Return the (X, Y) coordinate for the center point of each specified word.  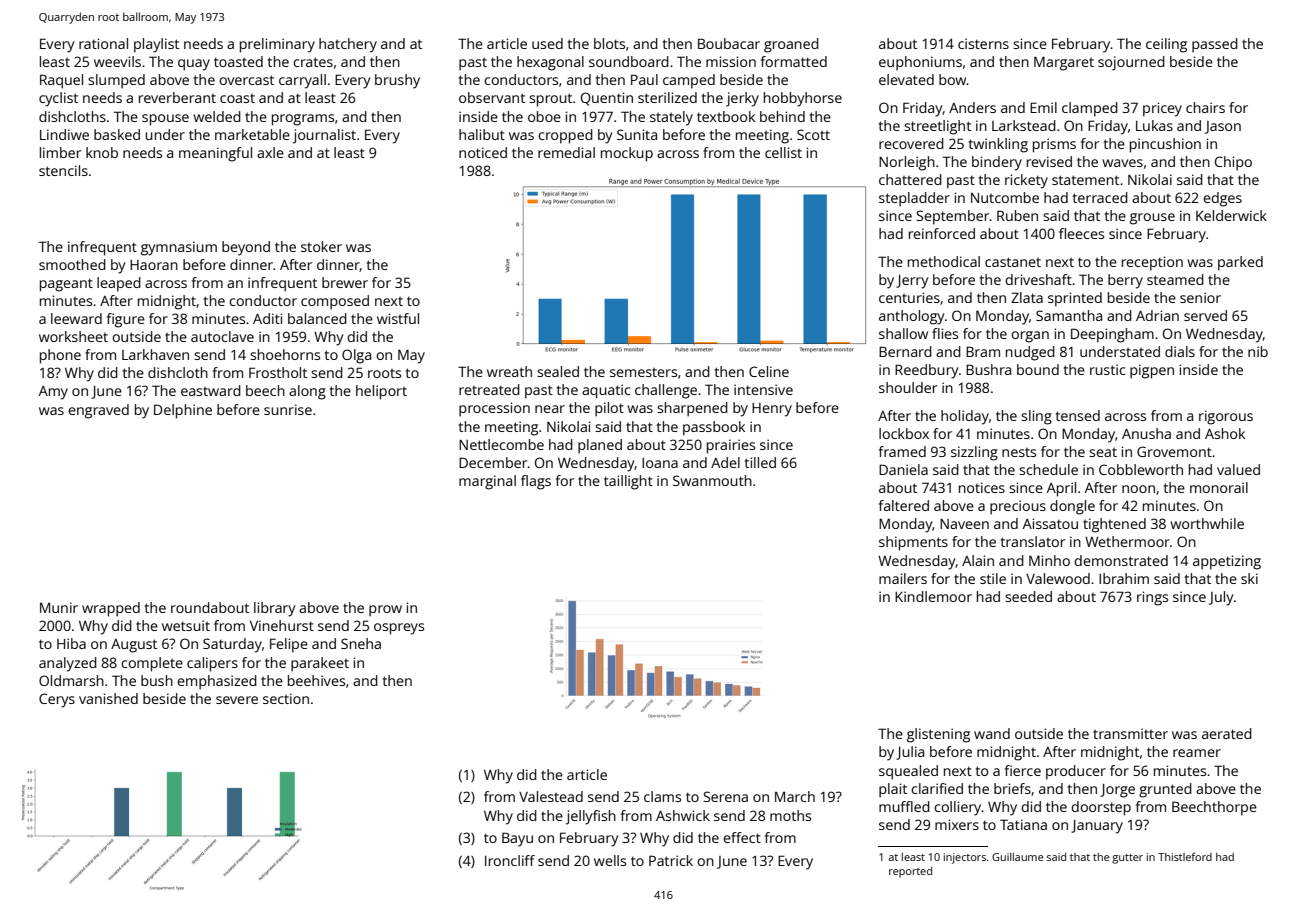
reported (910, 872)
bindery (997, 163)
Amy (53, 393)
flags (536, 482)
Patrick (671, 860)
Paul (644, 79)
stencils (63, 170)
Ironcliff (510, 860)
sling (1036, 417)
